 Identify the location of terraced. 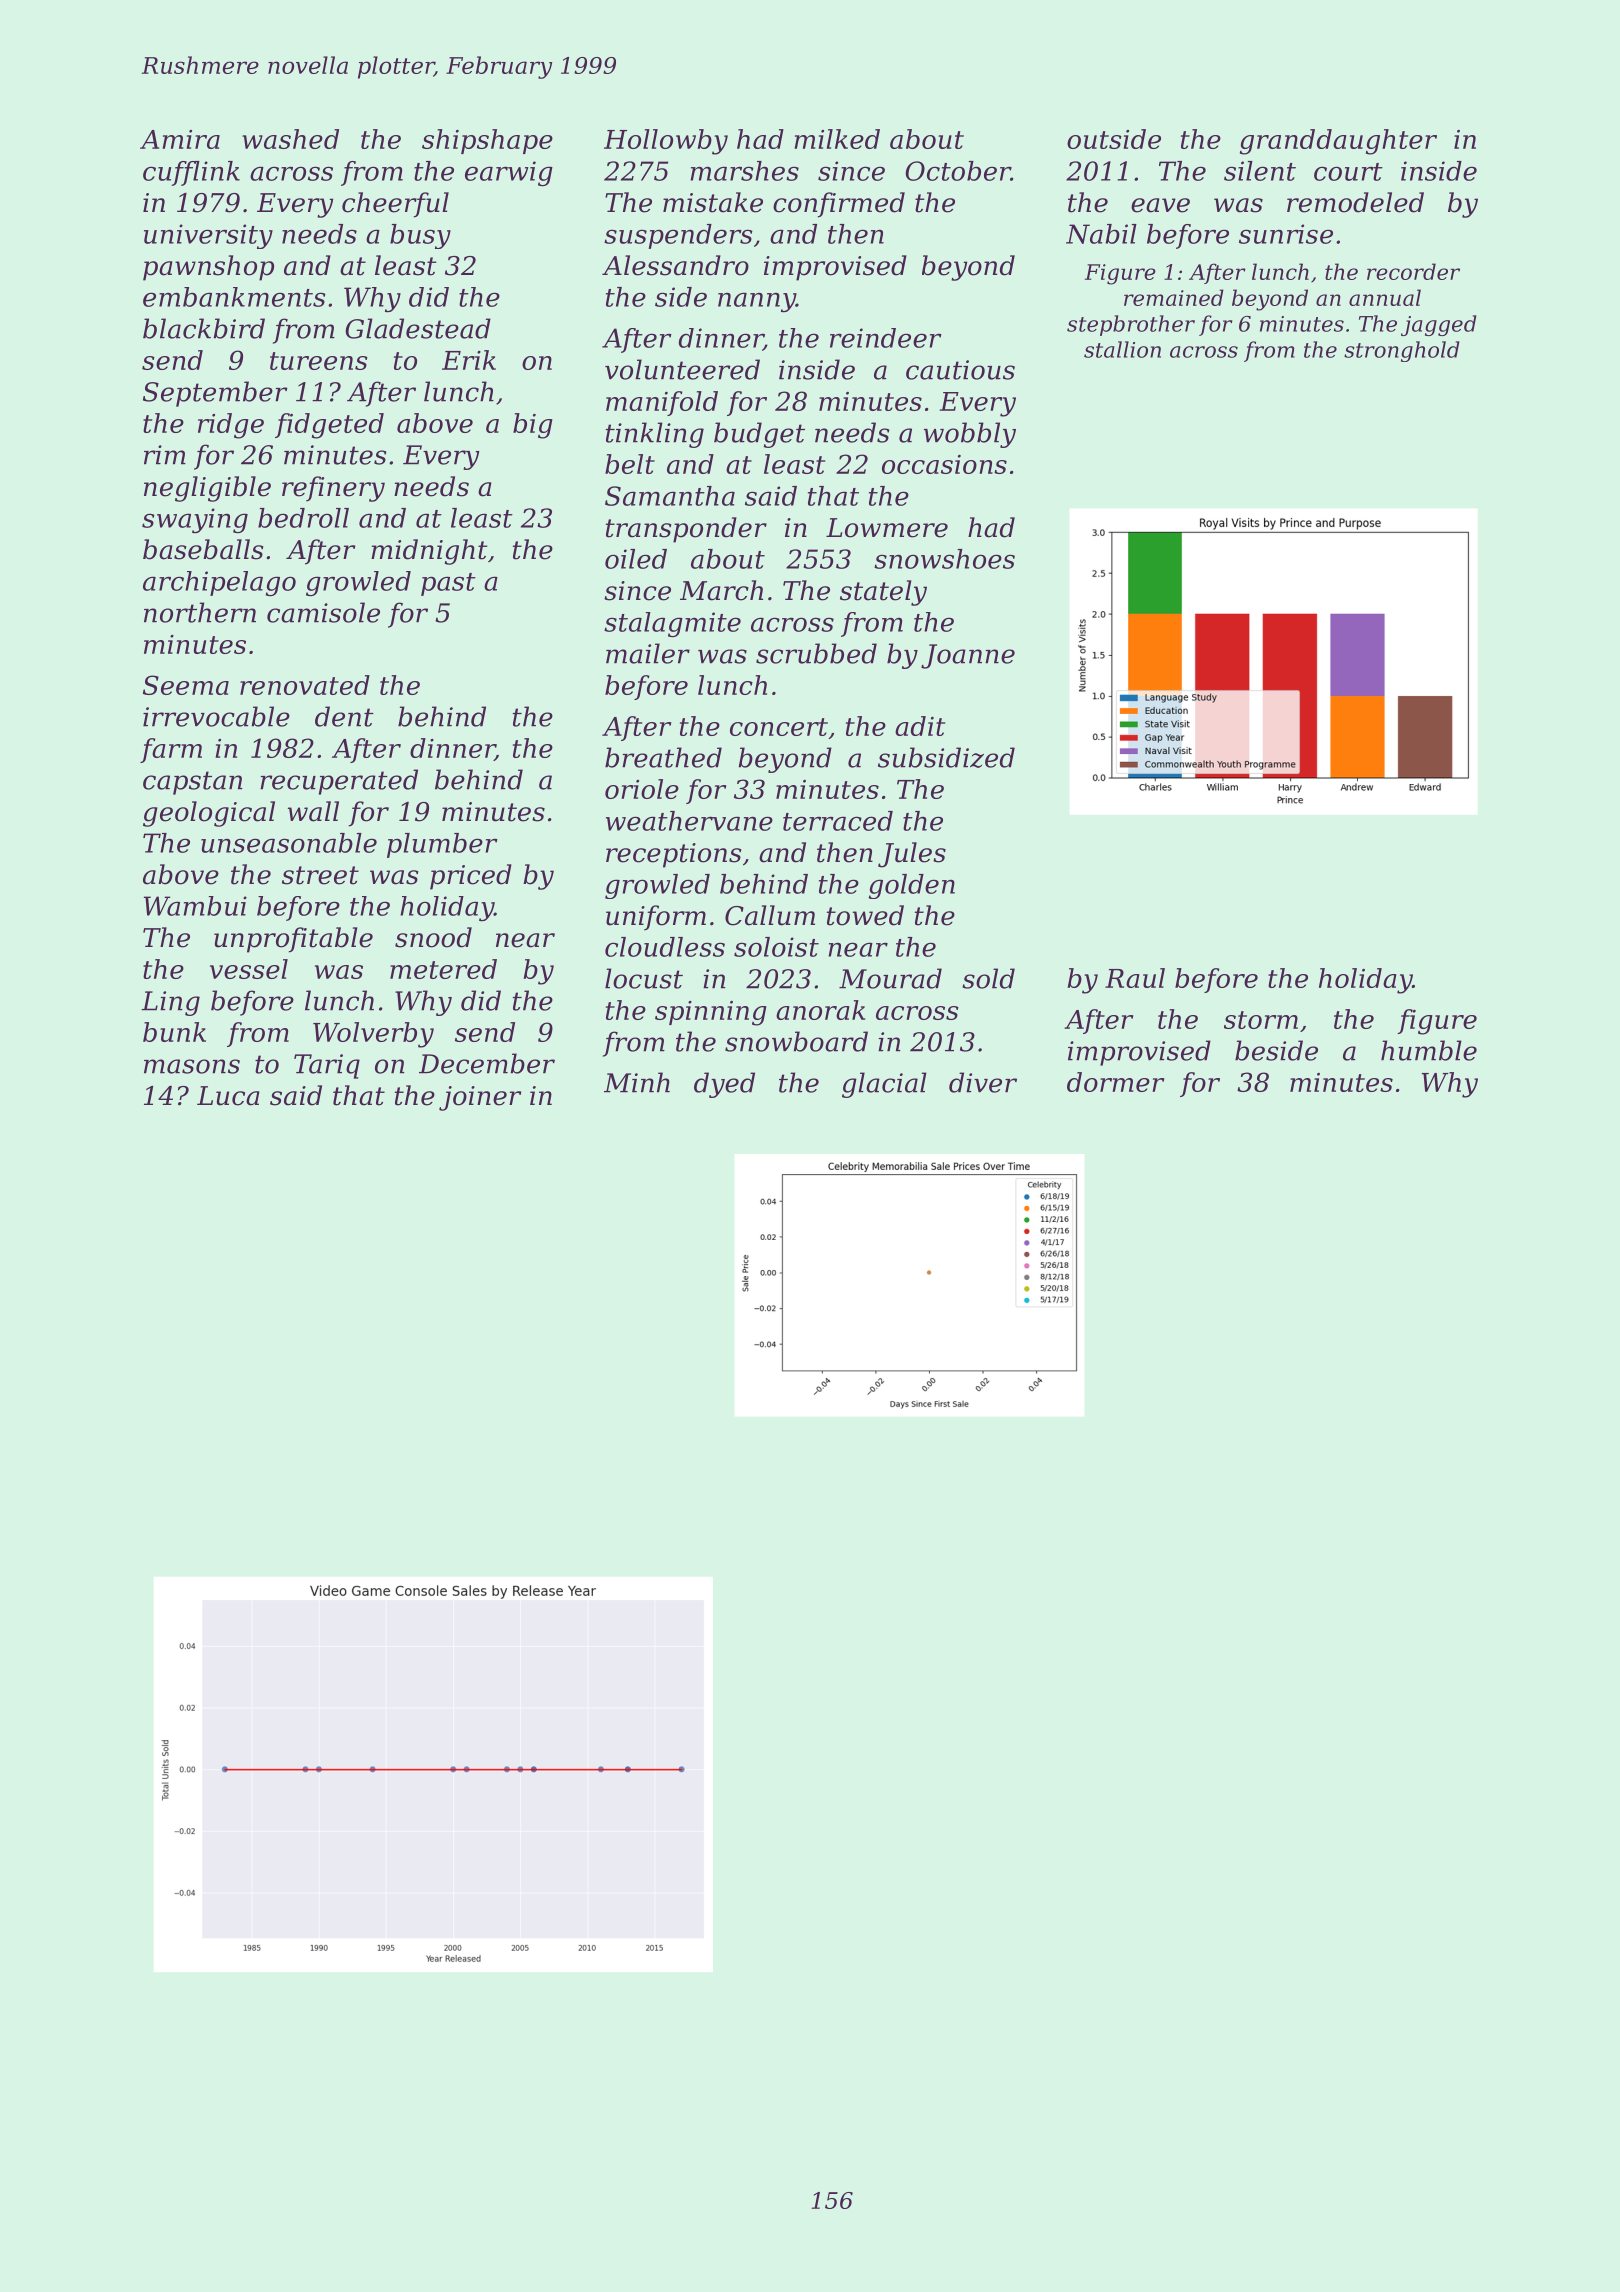
(838, 821).
